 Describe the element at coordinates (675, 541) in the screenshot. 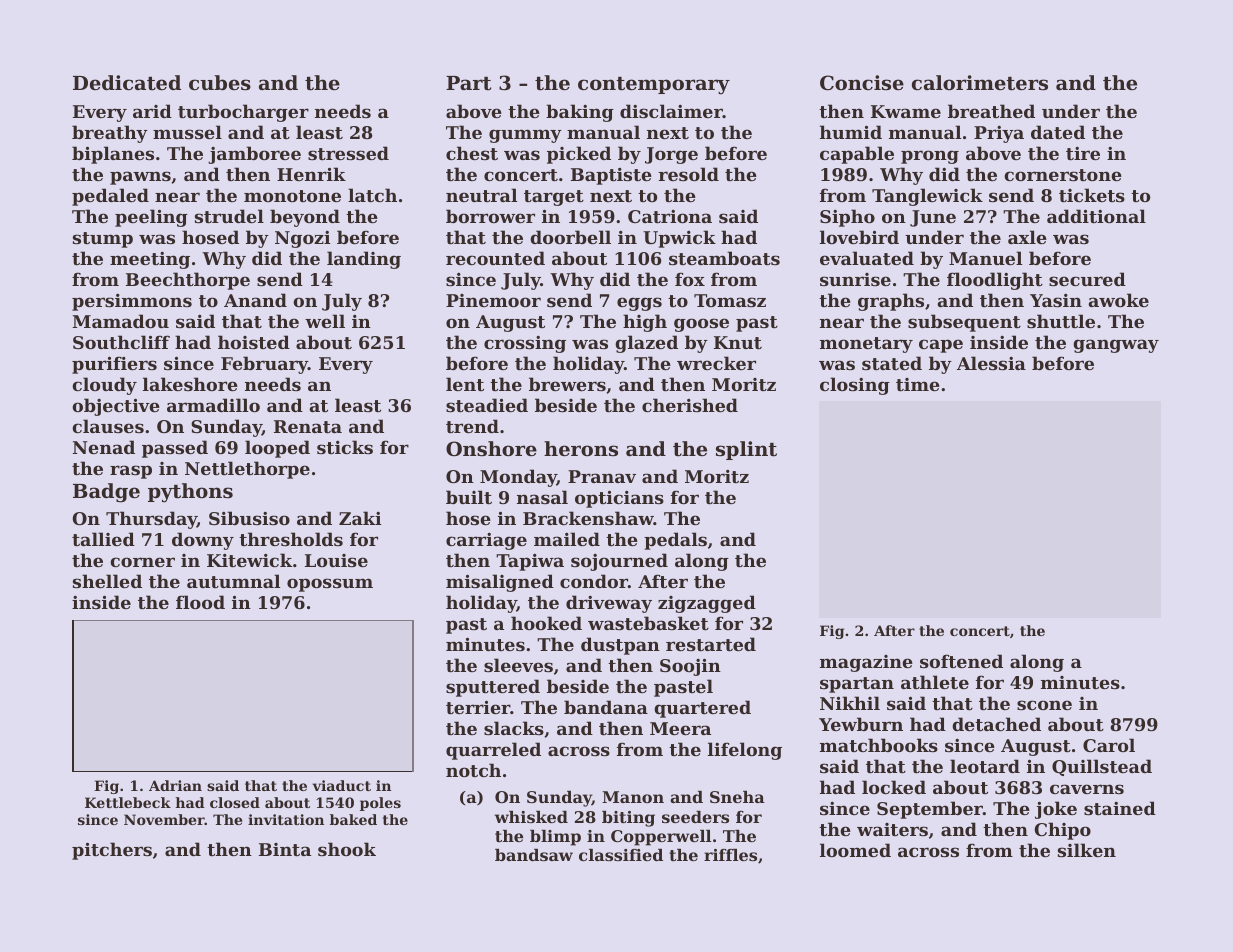

I see `pedals` at that location.
